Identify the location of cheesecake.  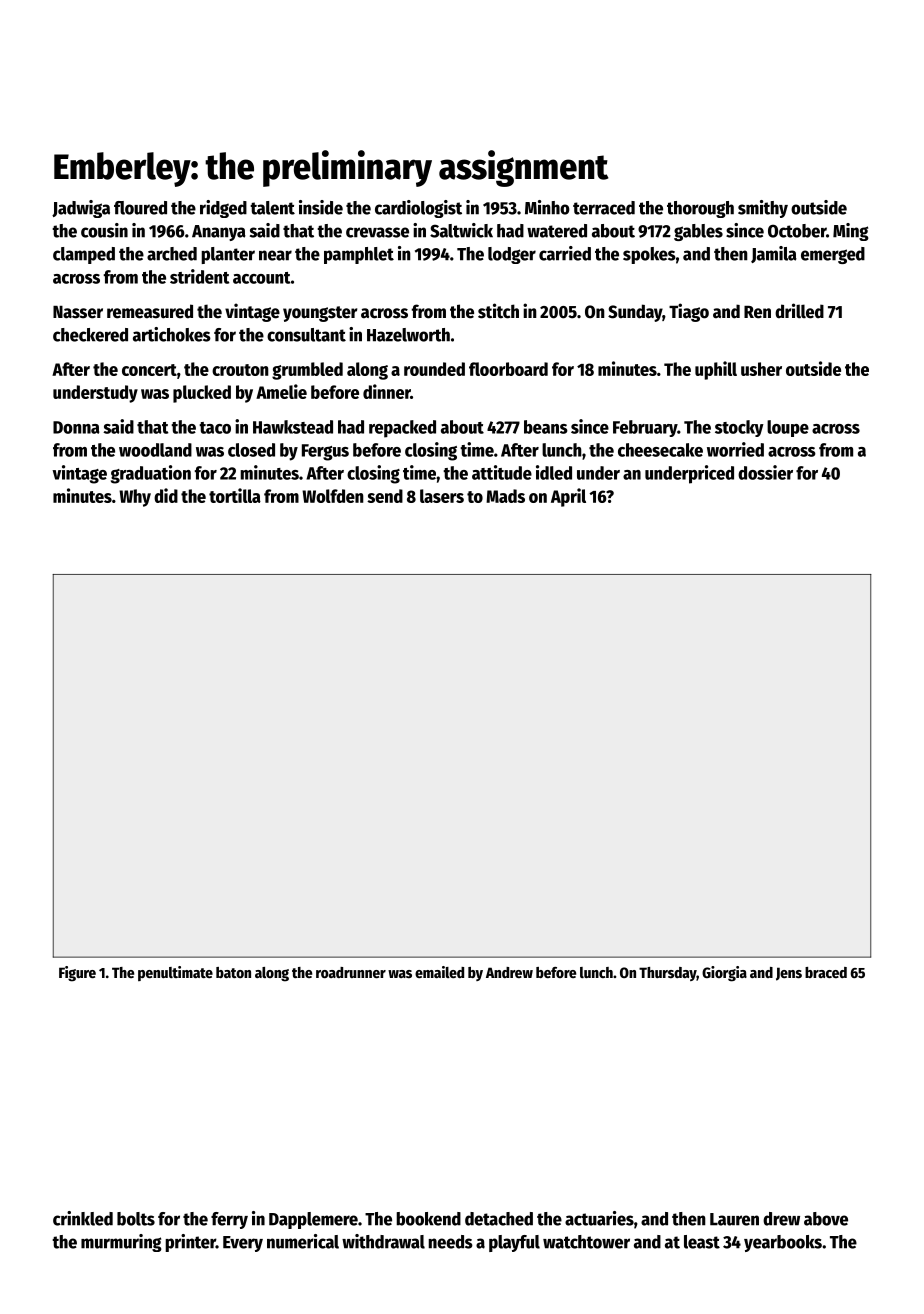
(660, 450).
